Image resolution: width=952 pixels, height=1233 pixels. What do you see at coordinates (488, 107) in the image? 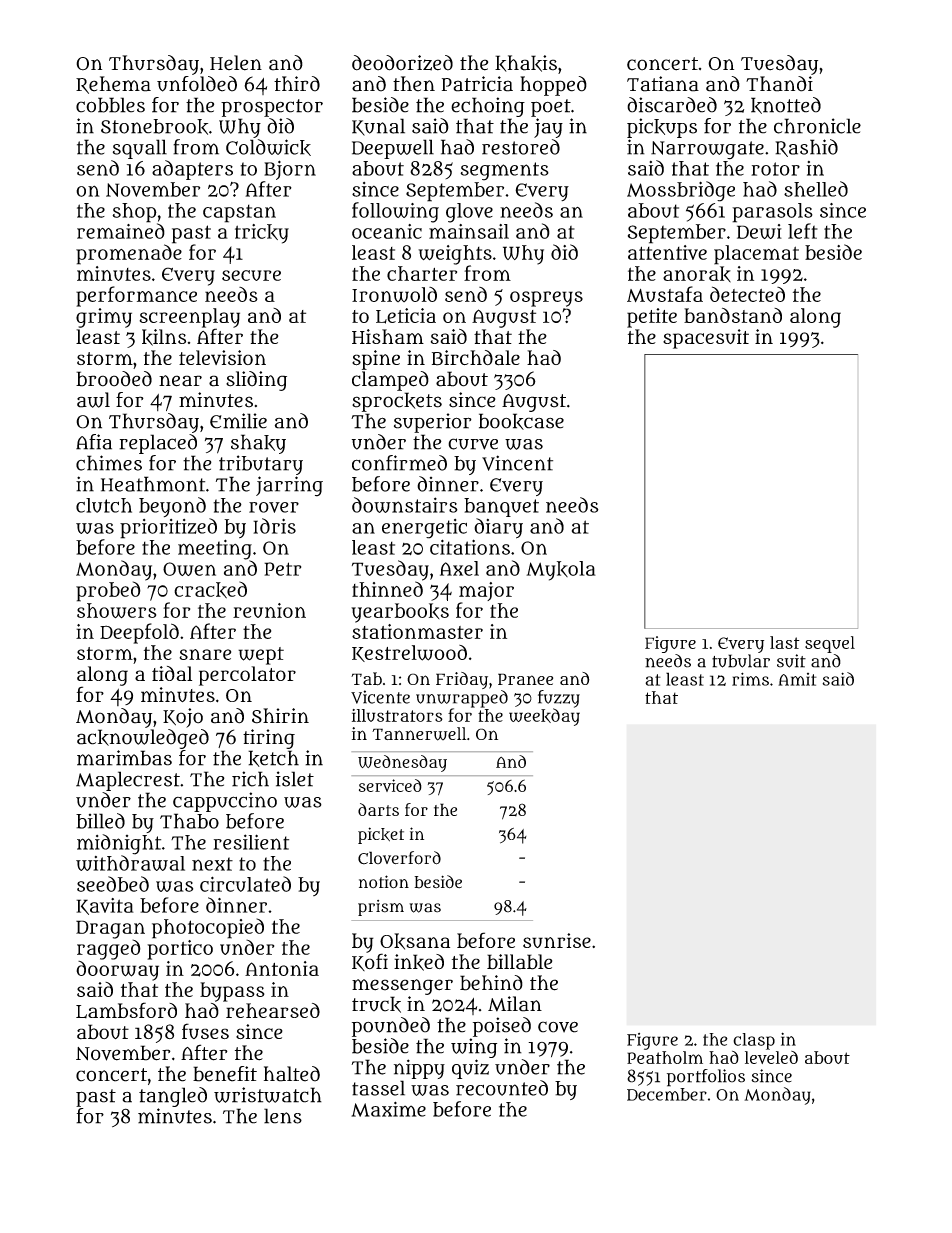
I see `echoing` at bounding box center [488, 107].
